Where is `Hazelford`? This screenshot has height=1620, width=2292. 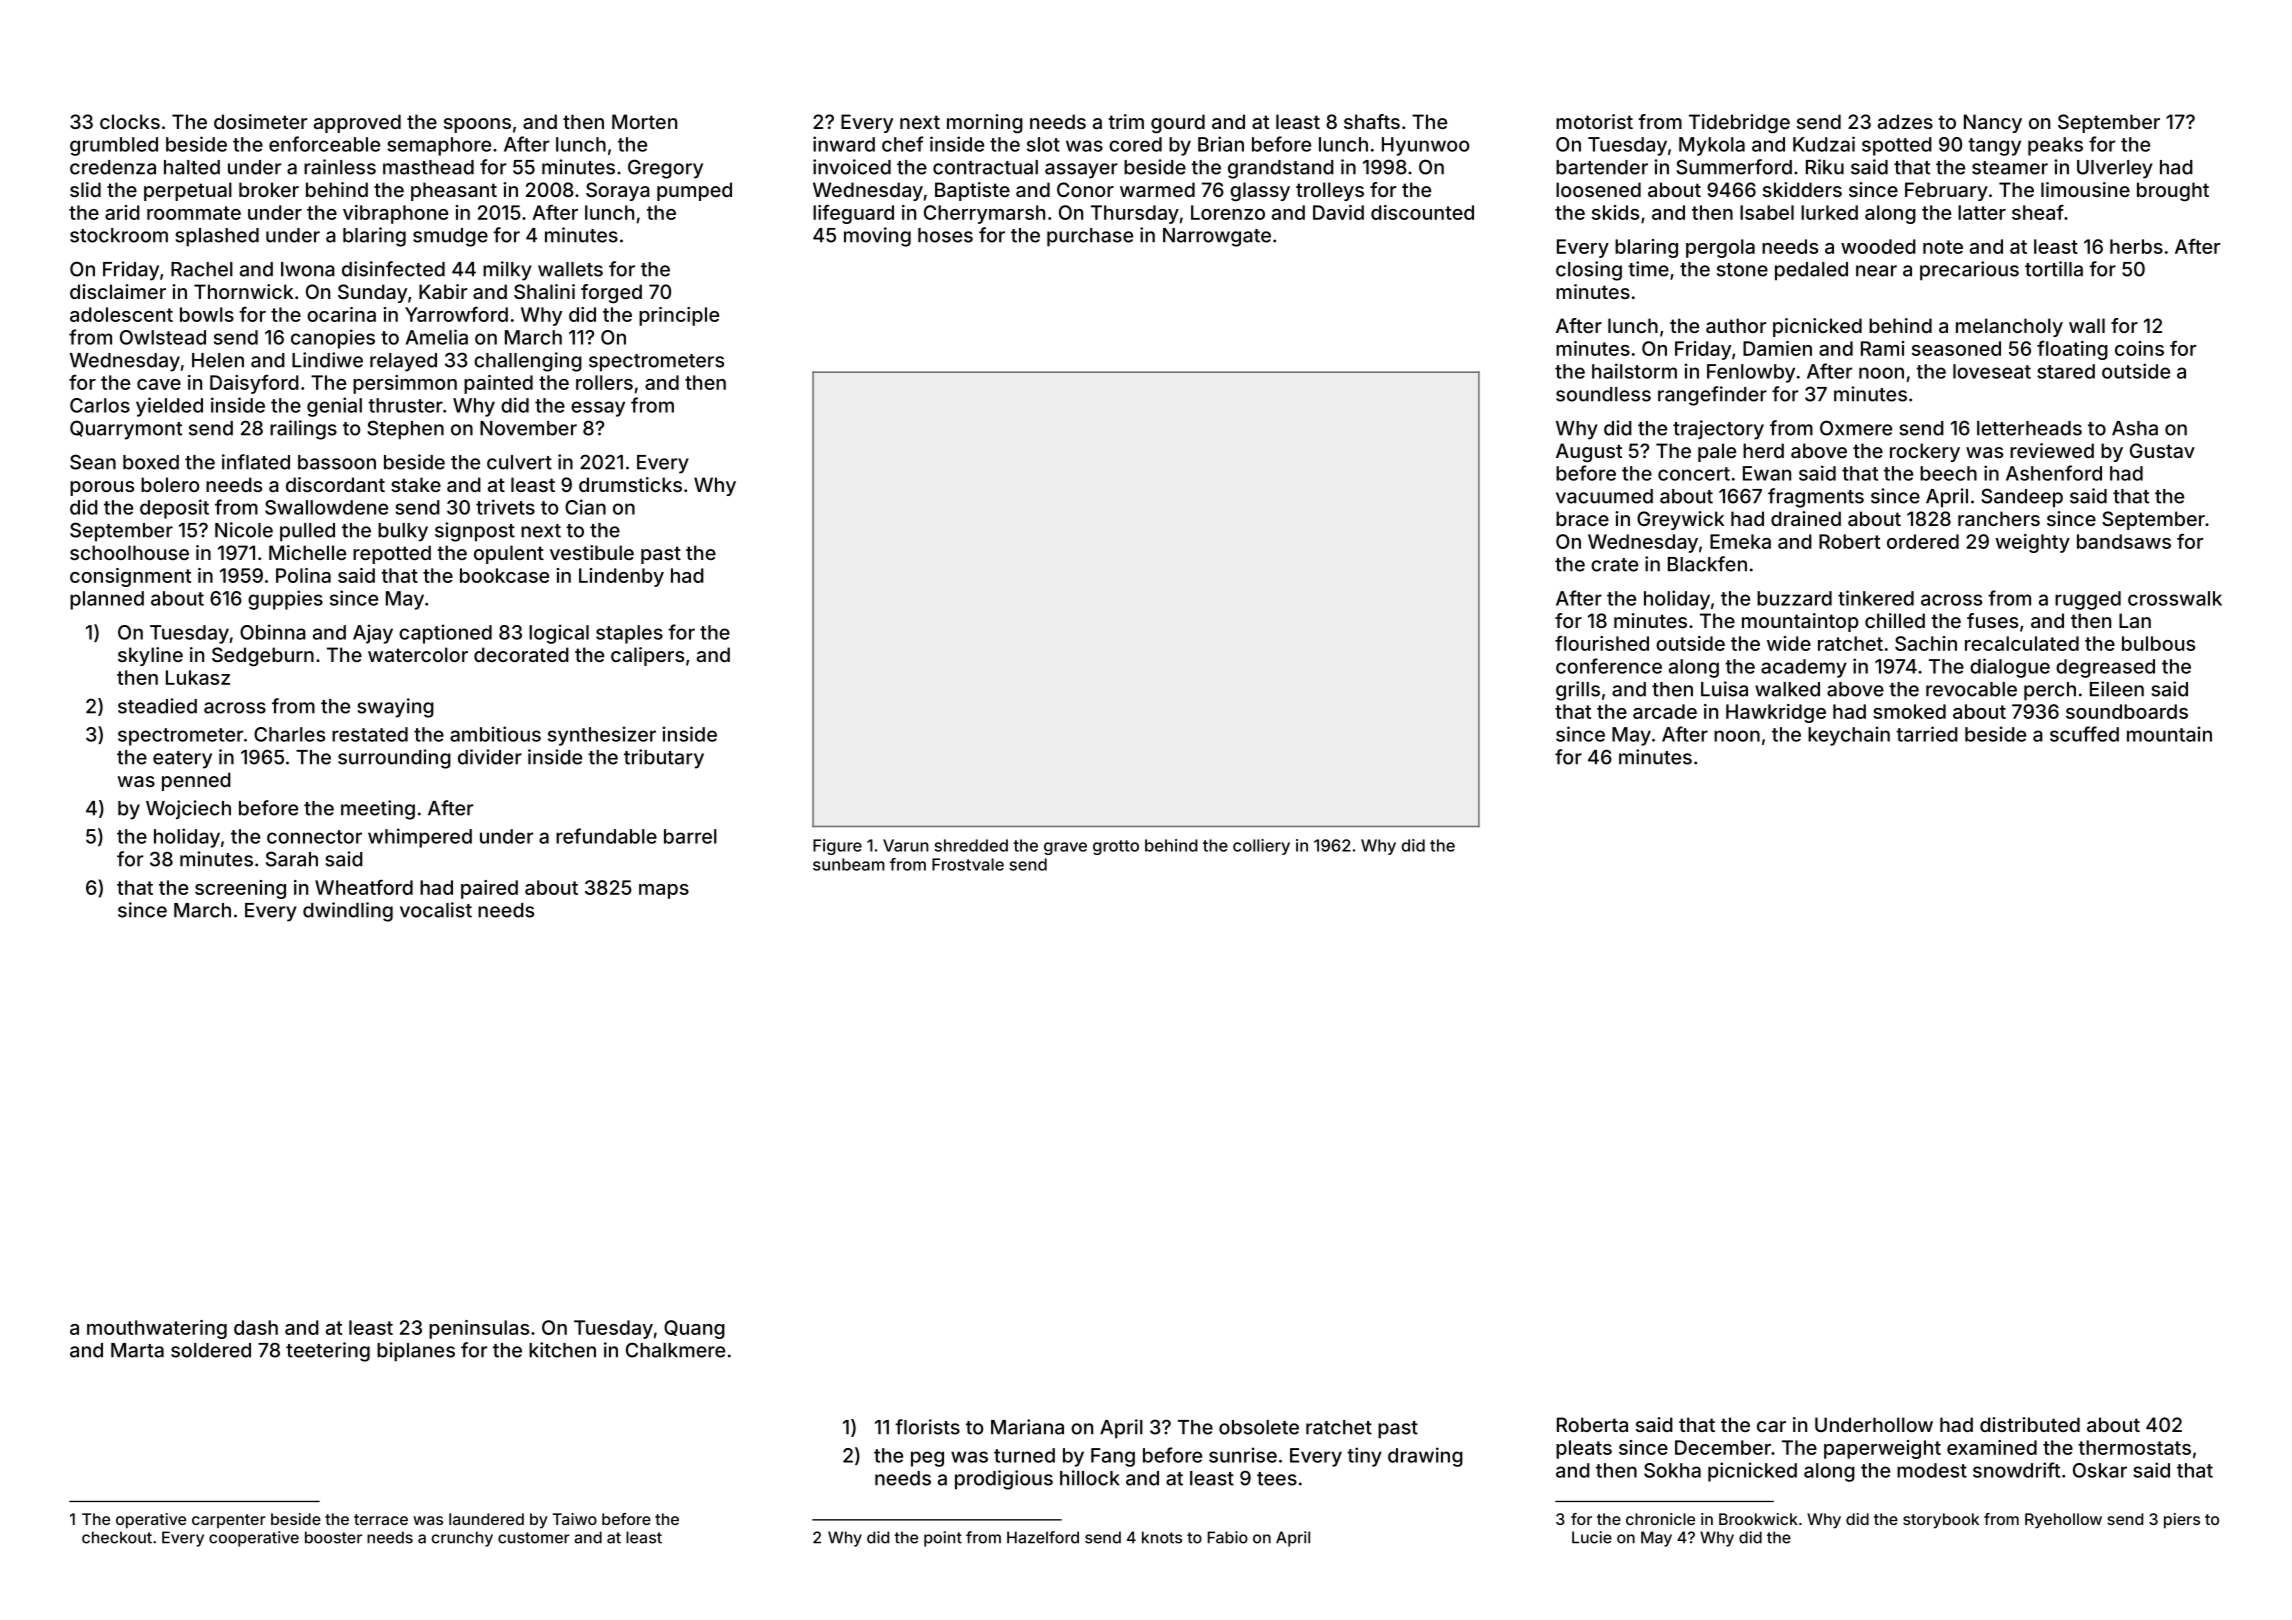 Hazelford is located at coordinates (1043, 1537).
